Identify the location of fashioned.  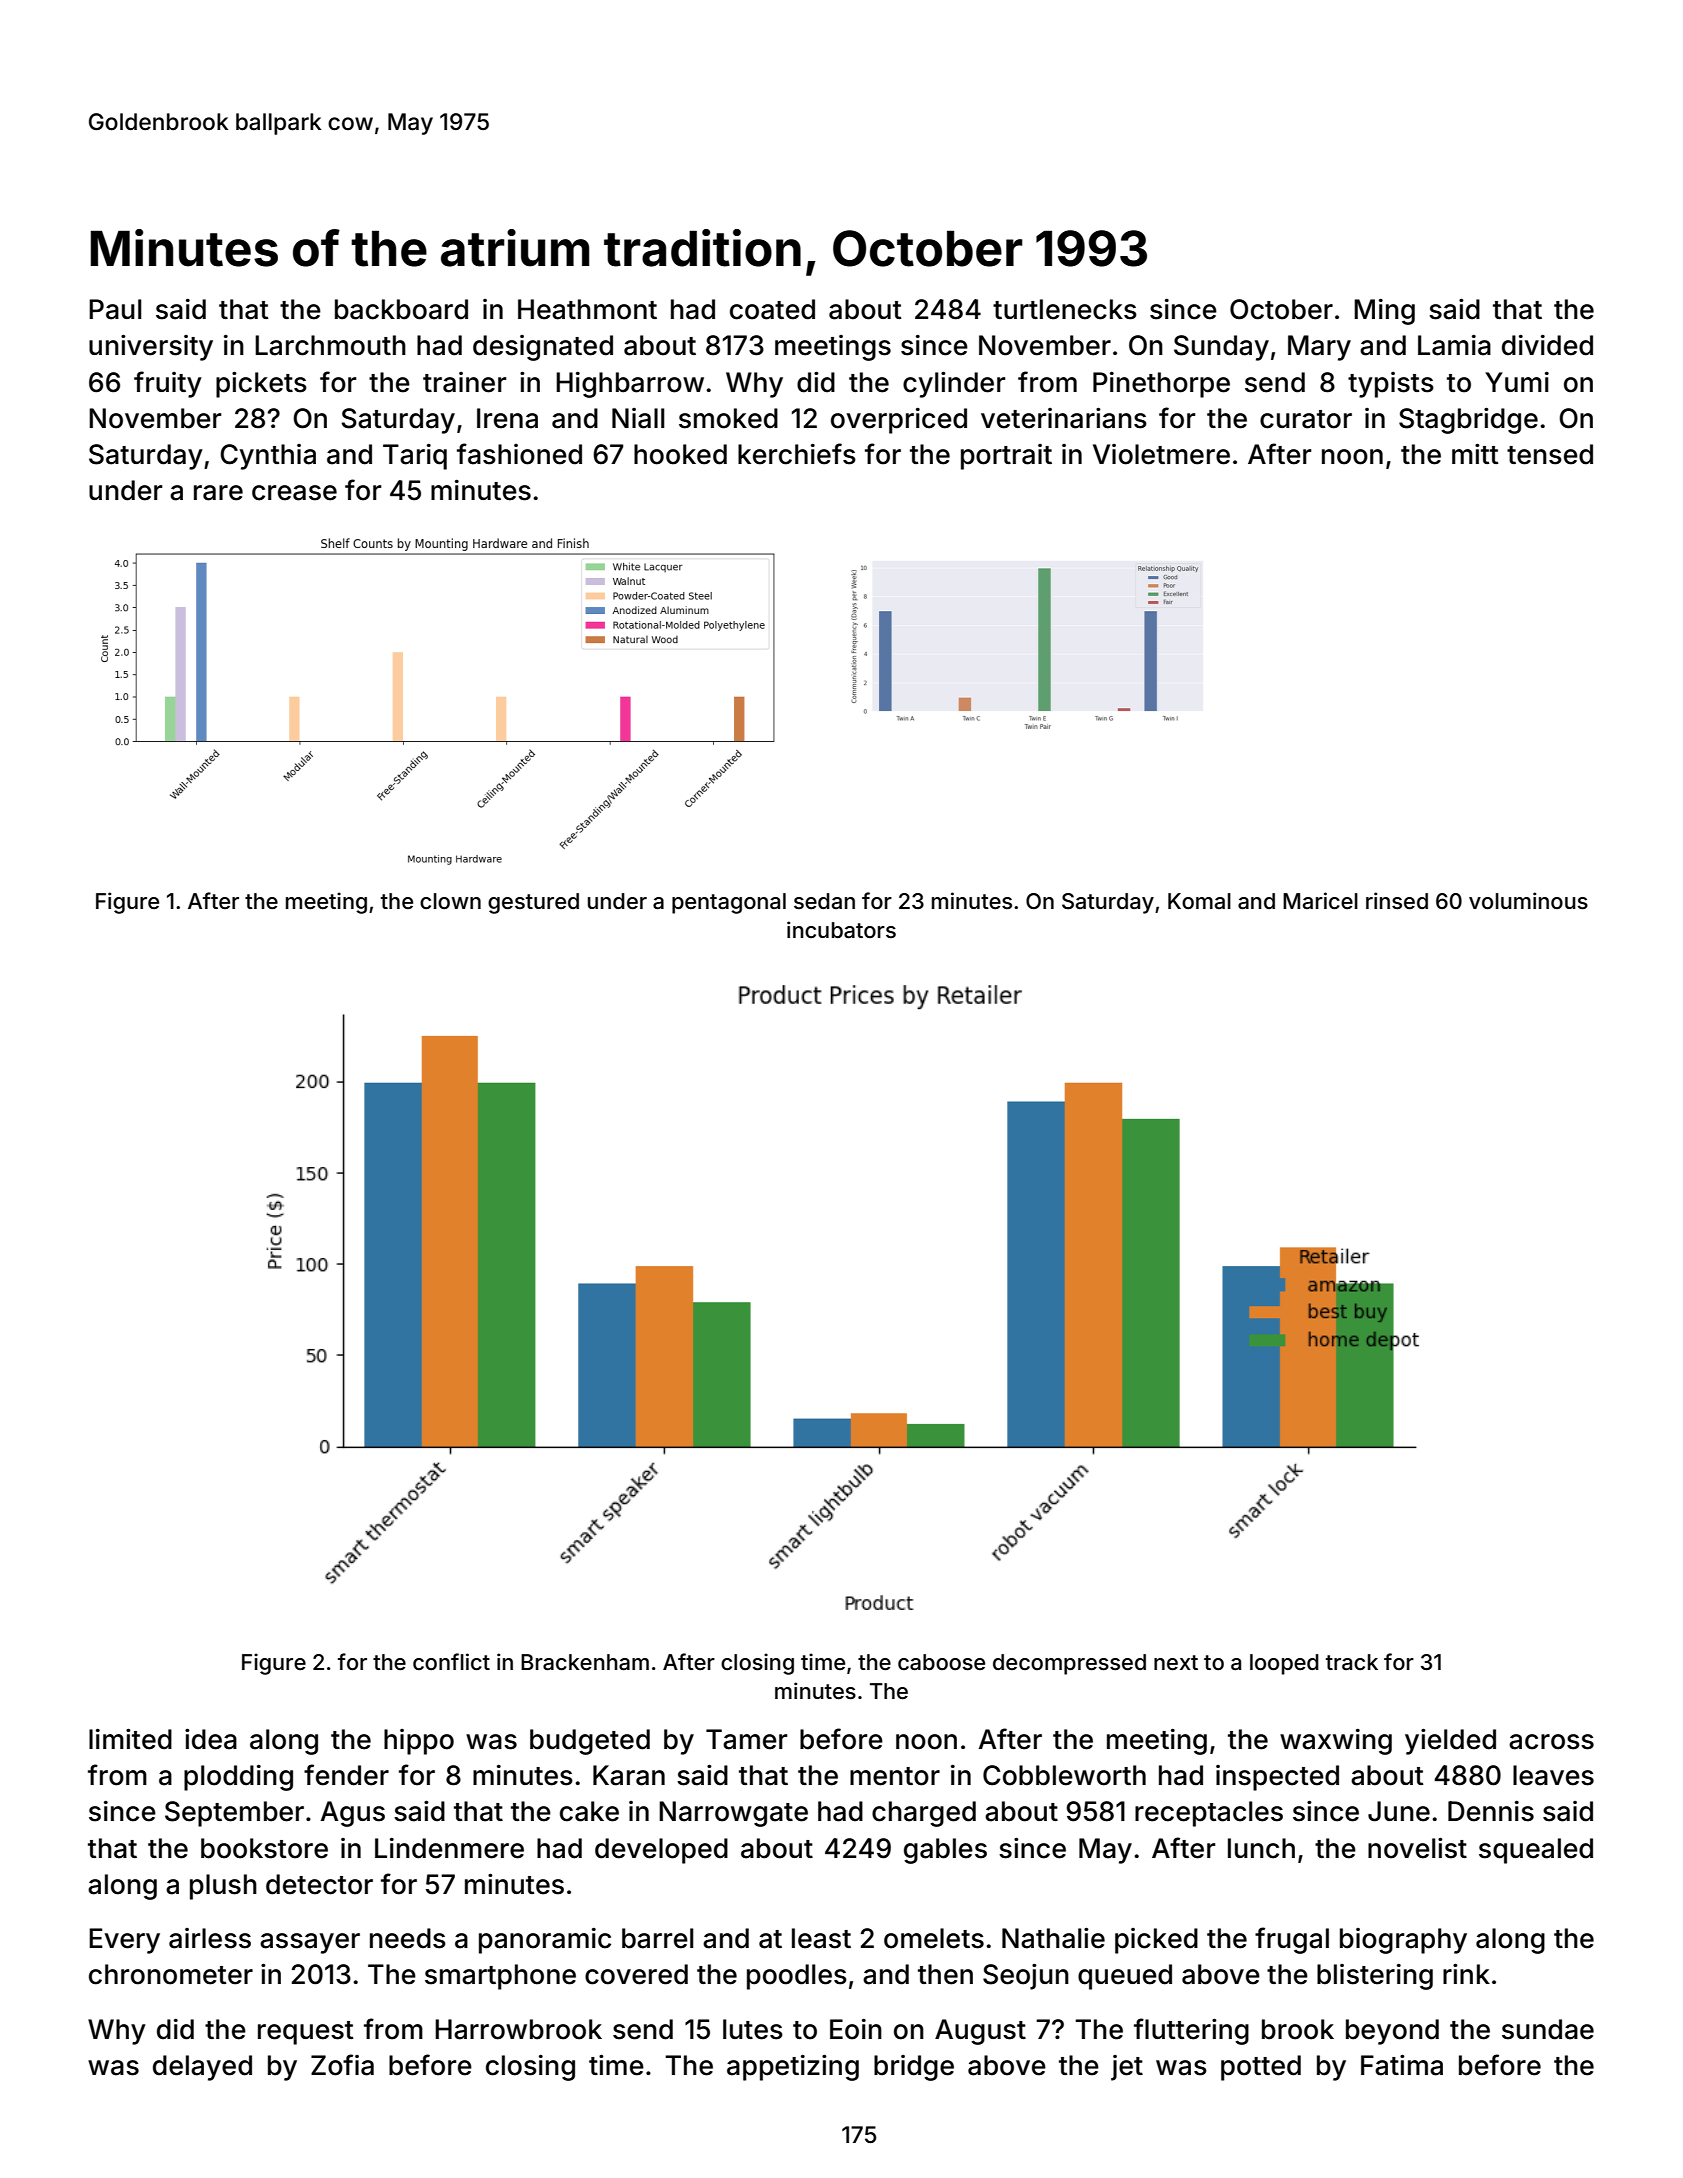
(519, 454).
